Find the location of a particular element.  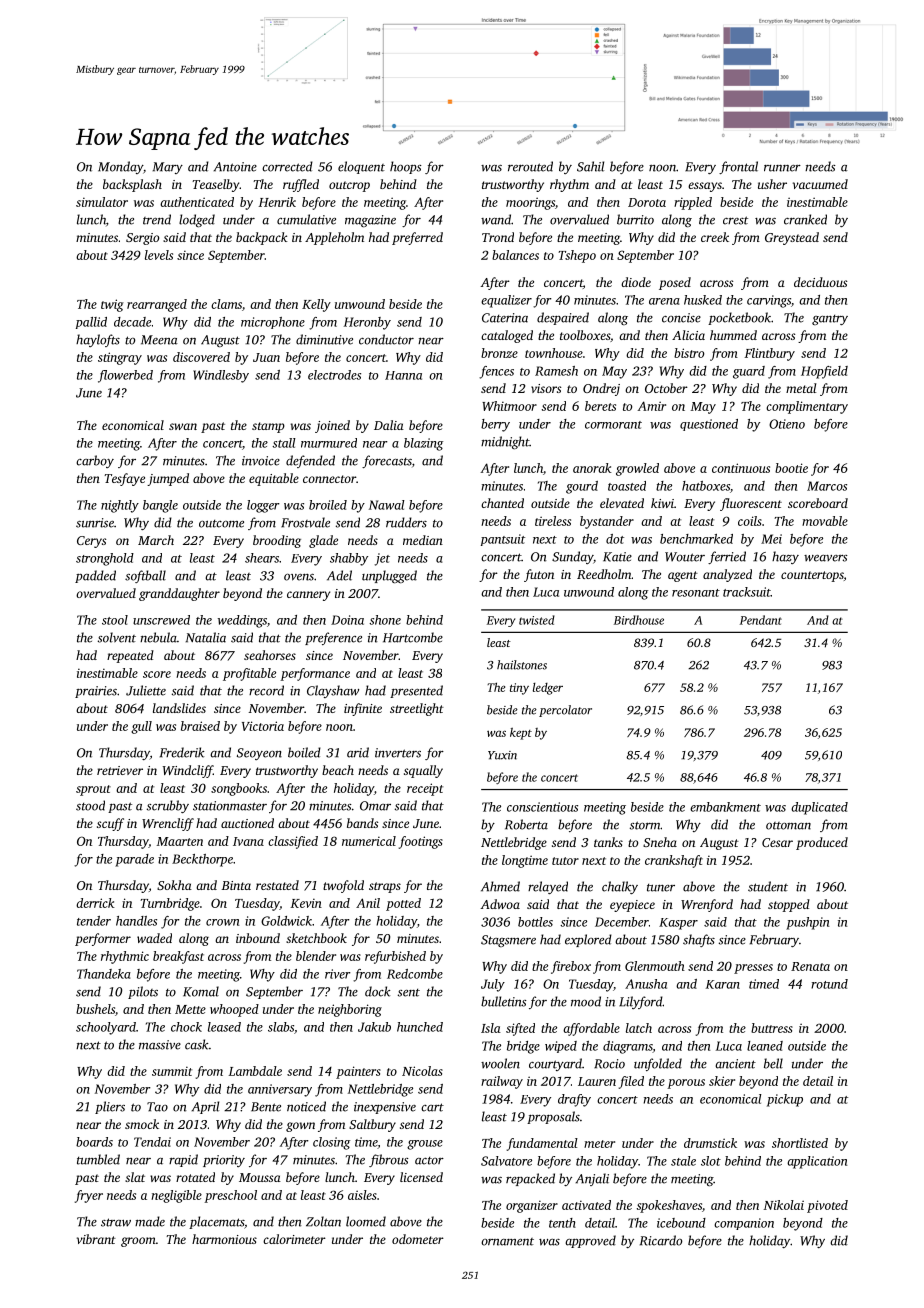

drumstick is located at coordinates (710, 1143).
